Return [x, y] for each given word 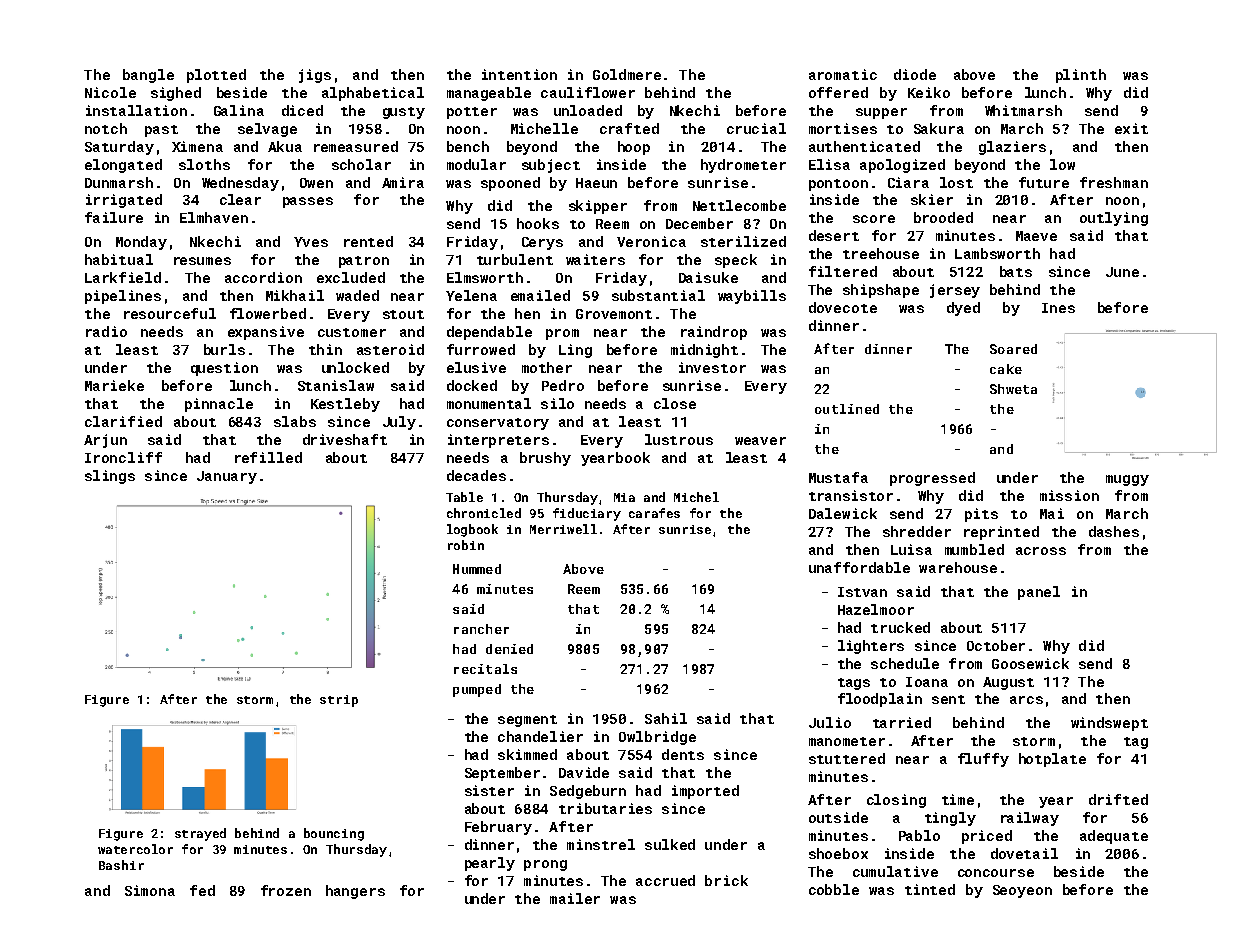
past [161, 131]
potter [472, 113]
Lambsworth [997, 253]
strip [339, 701]
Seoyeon [1022, 891]
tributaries [605, 808]
